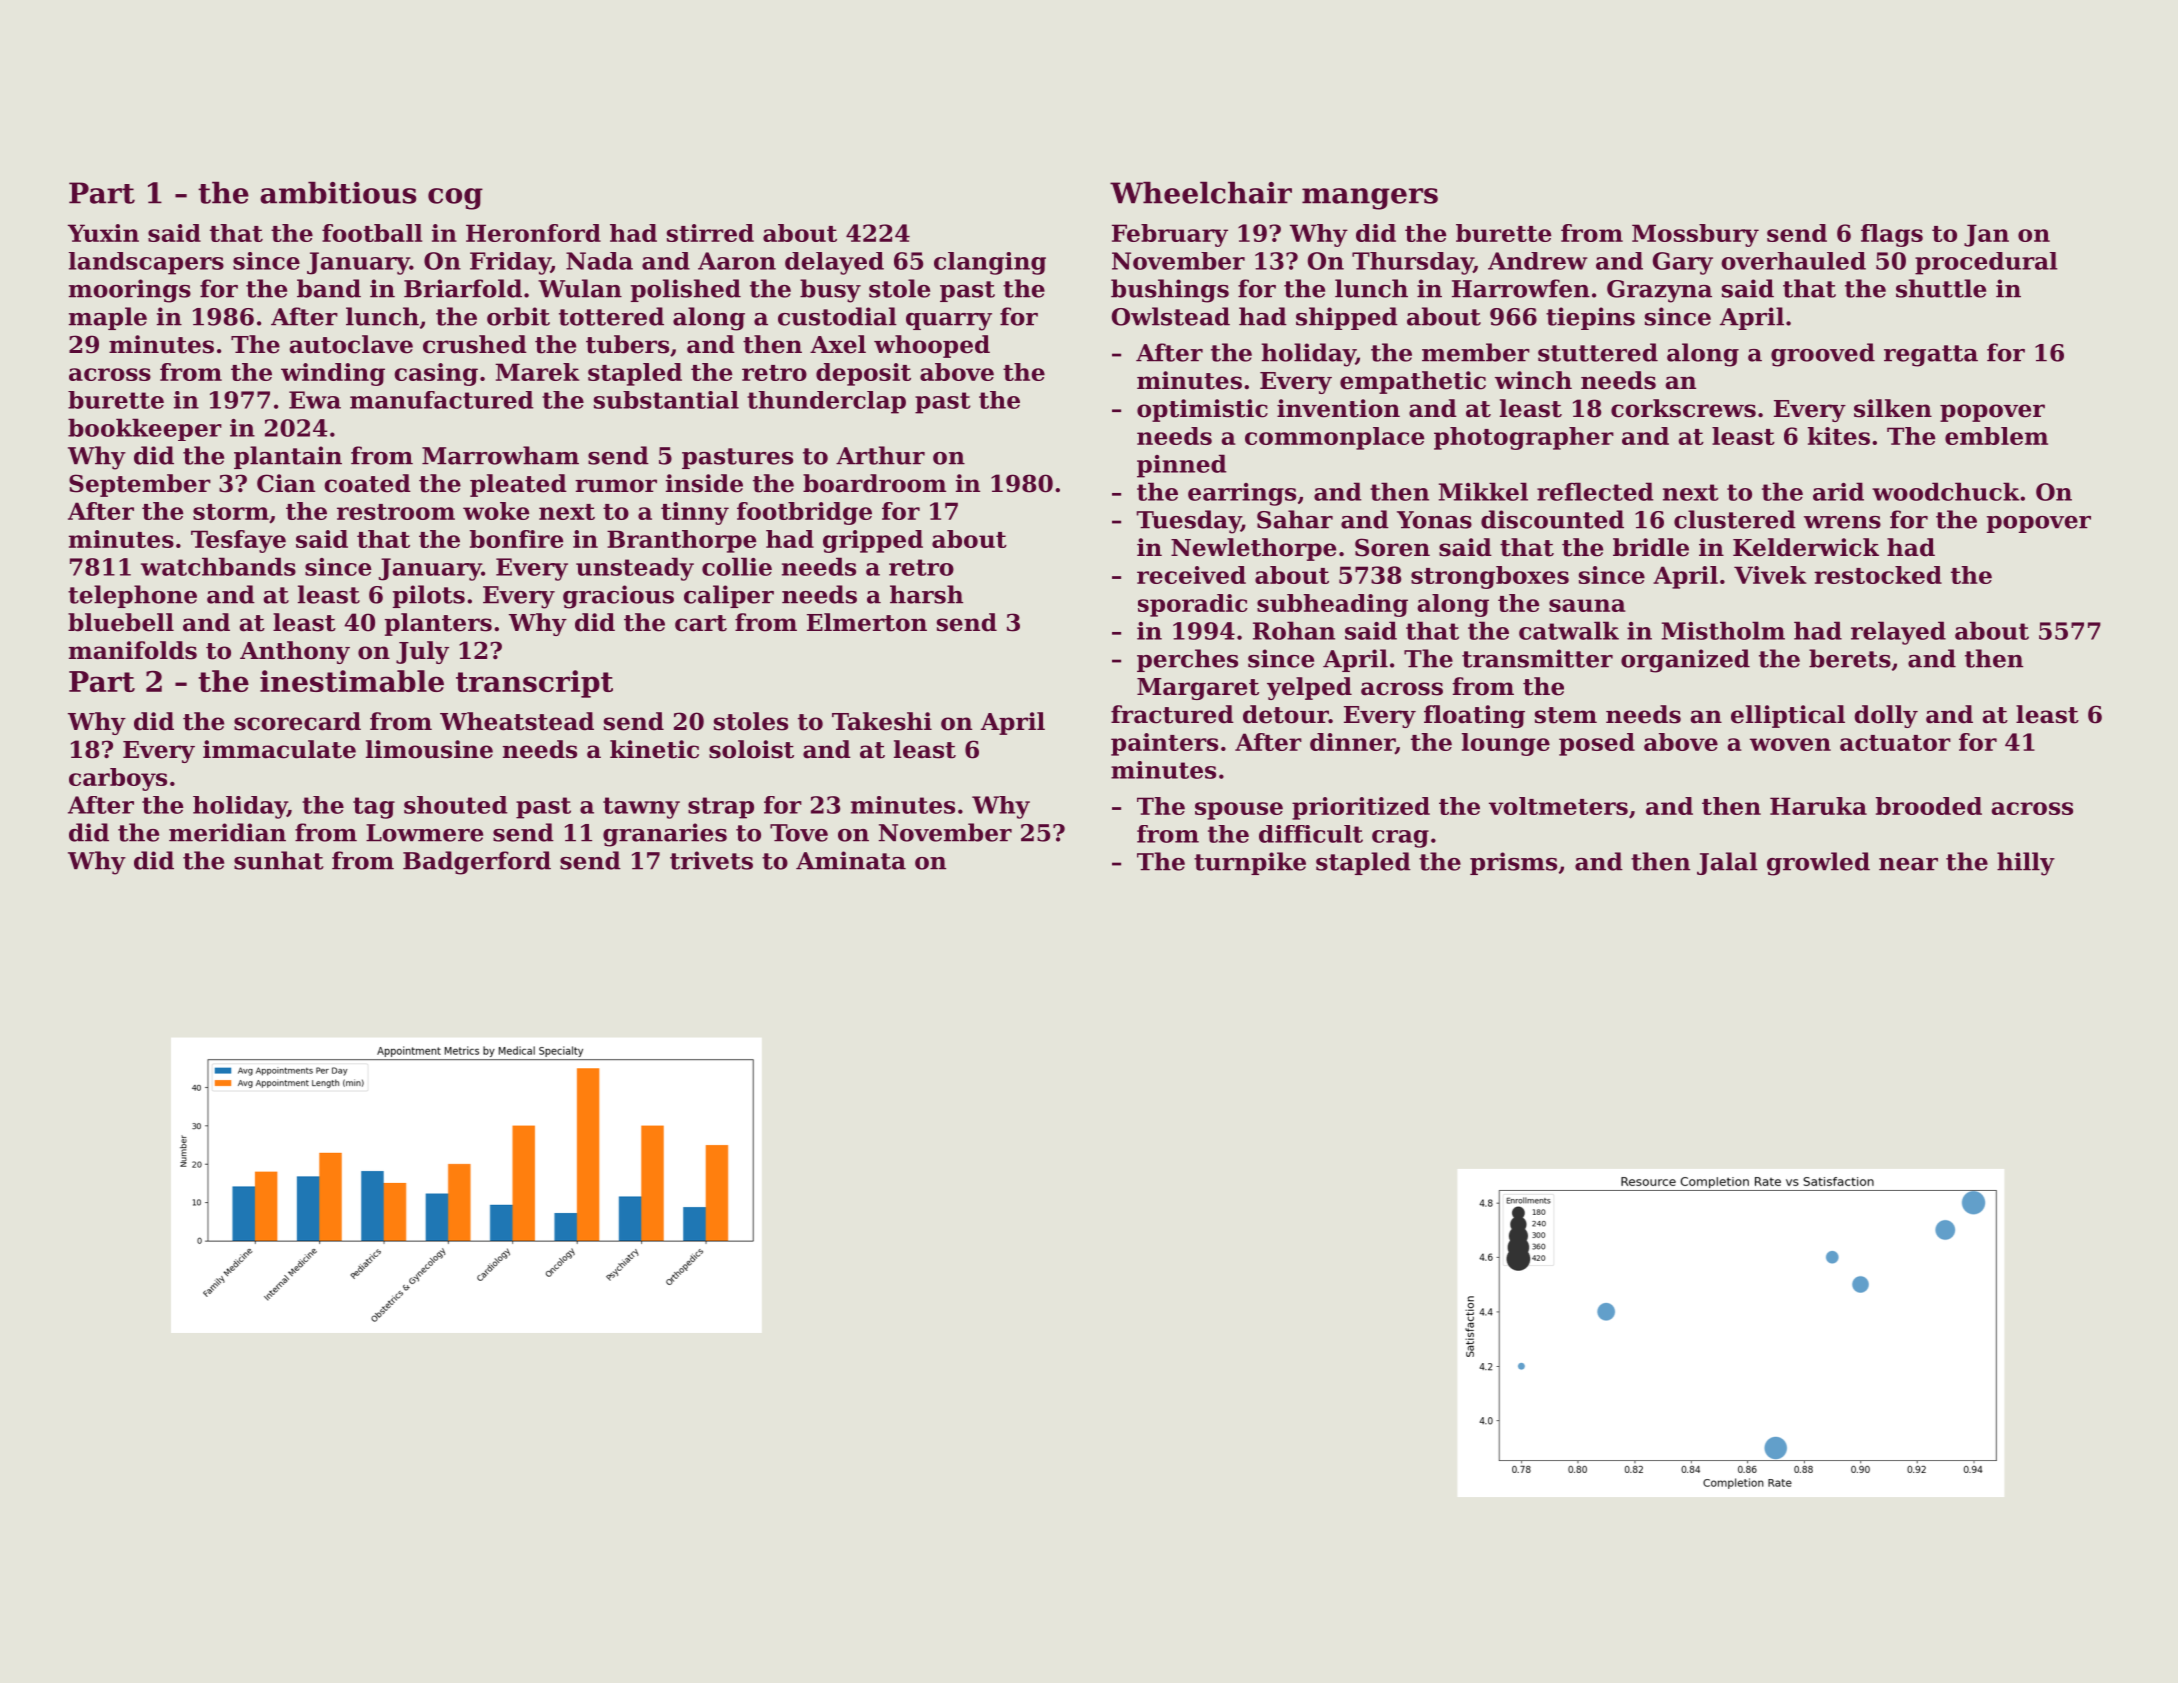 The height and width of the screenshot is (1683, 2178). Describe the element at coordinates (338, 192) in the screenshot. I see `ambitious` at that location.
